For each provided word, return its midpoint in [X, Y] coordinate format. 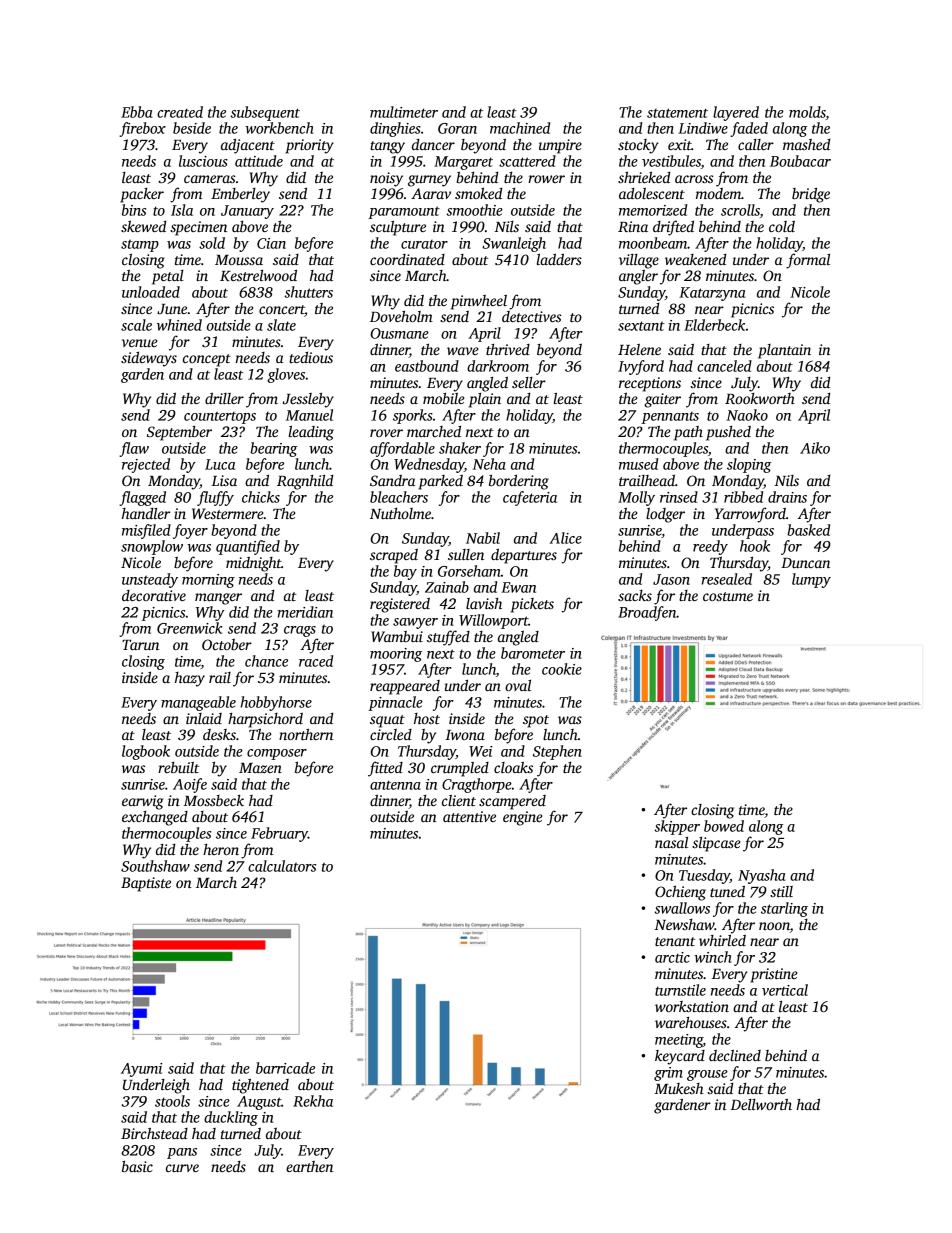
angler [638, 277]
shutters [309, 292]
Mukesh [679, 1088]
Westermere [227, 513]
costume [728, 596]
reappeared [405, 687]
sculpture [398, 228]
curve [182, 1168]
